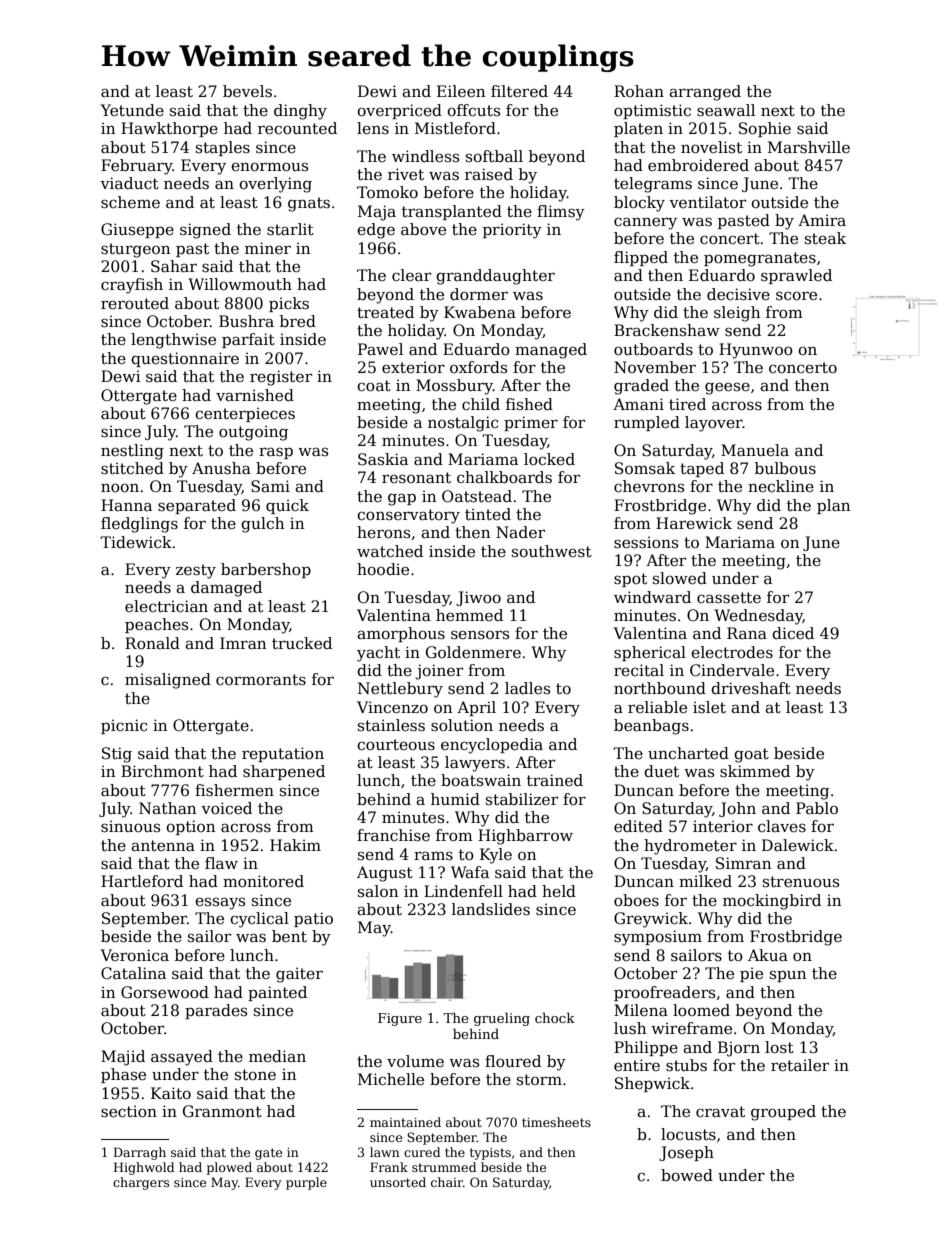 The image size is (952, 1233). Describe the element at coordinates (639, 91) in the document. I see `Rohan` at that location.
